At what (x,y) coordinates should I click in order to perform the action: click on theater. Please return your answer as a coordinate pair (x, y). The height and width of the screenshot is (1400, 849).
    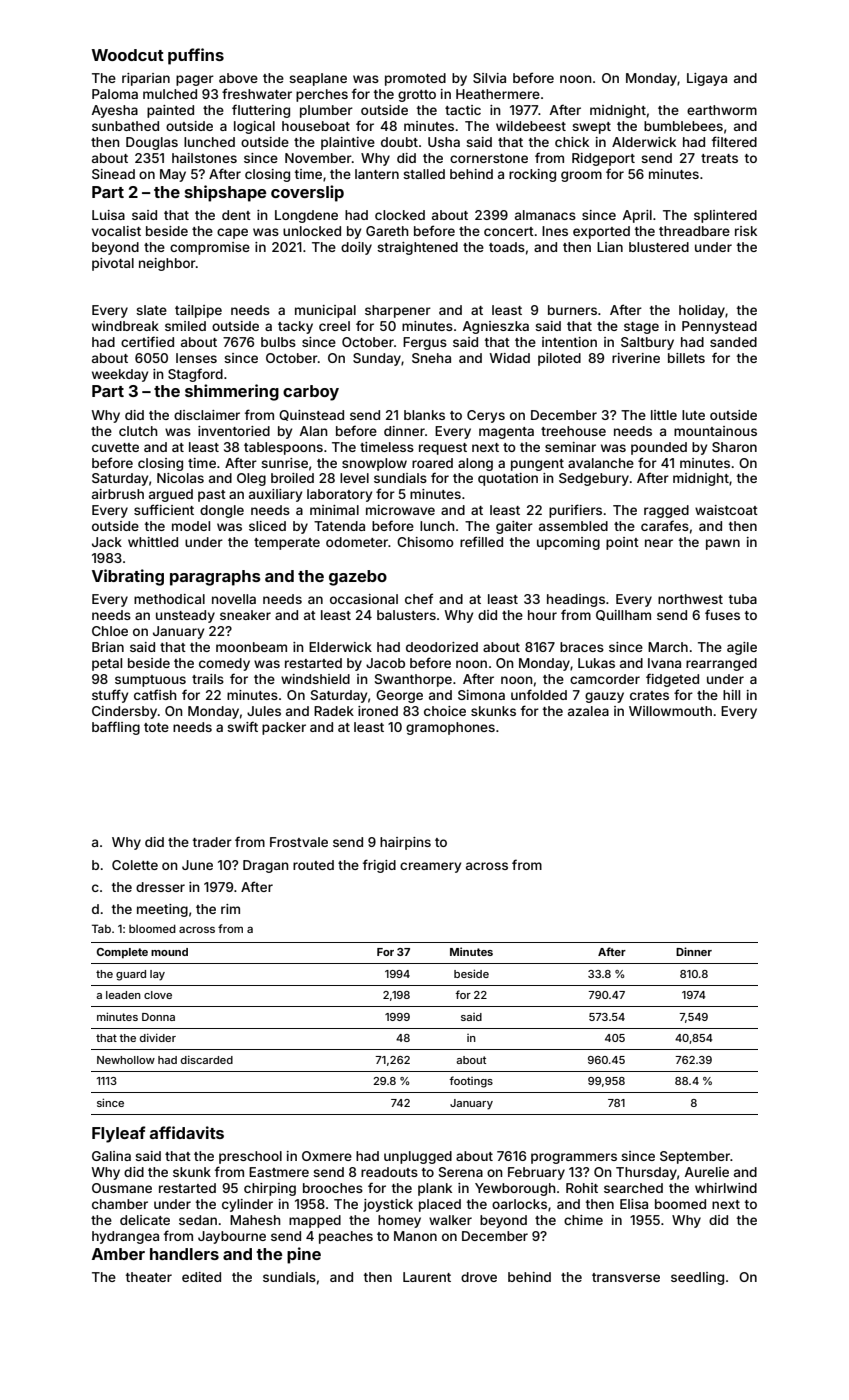
    Looking at the image, I should click on (149, 1277).
